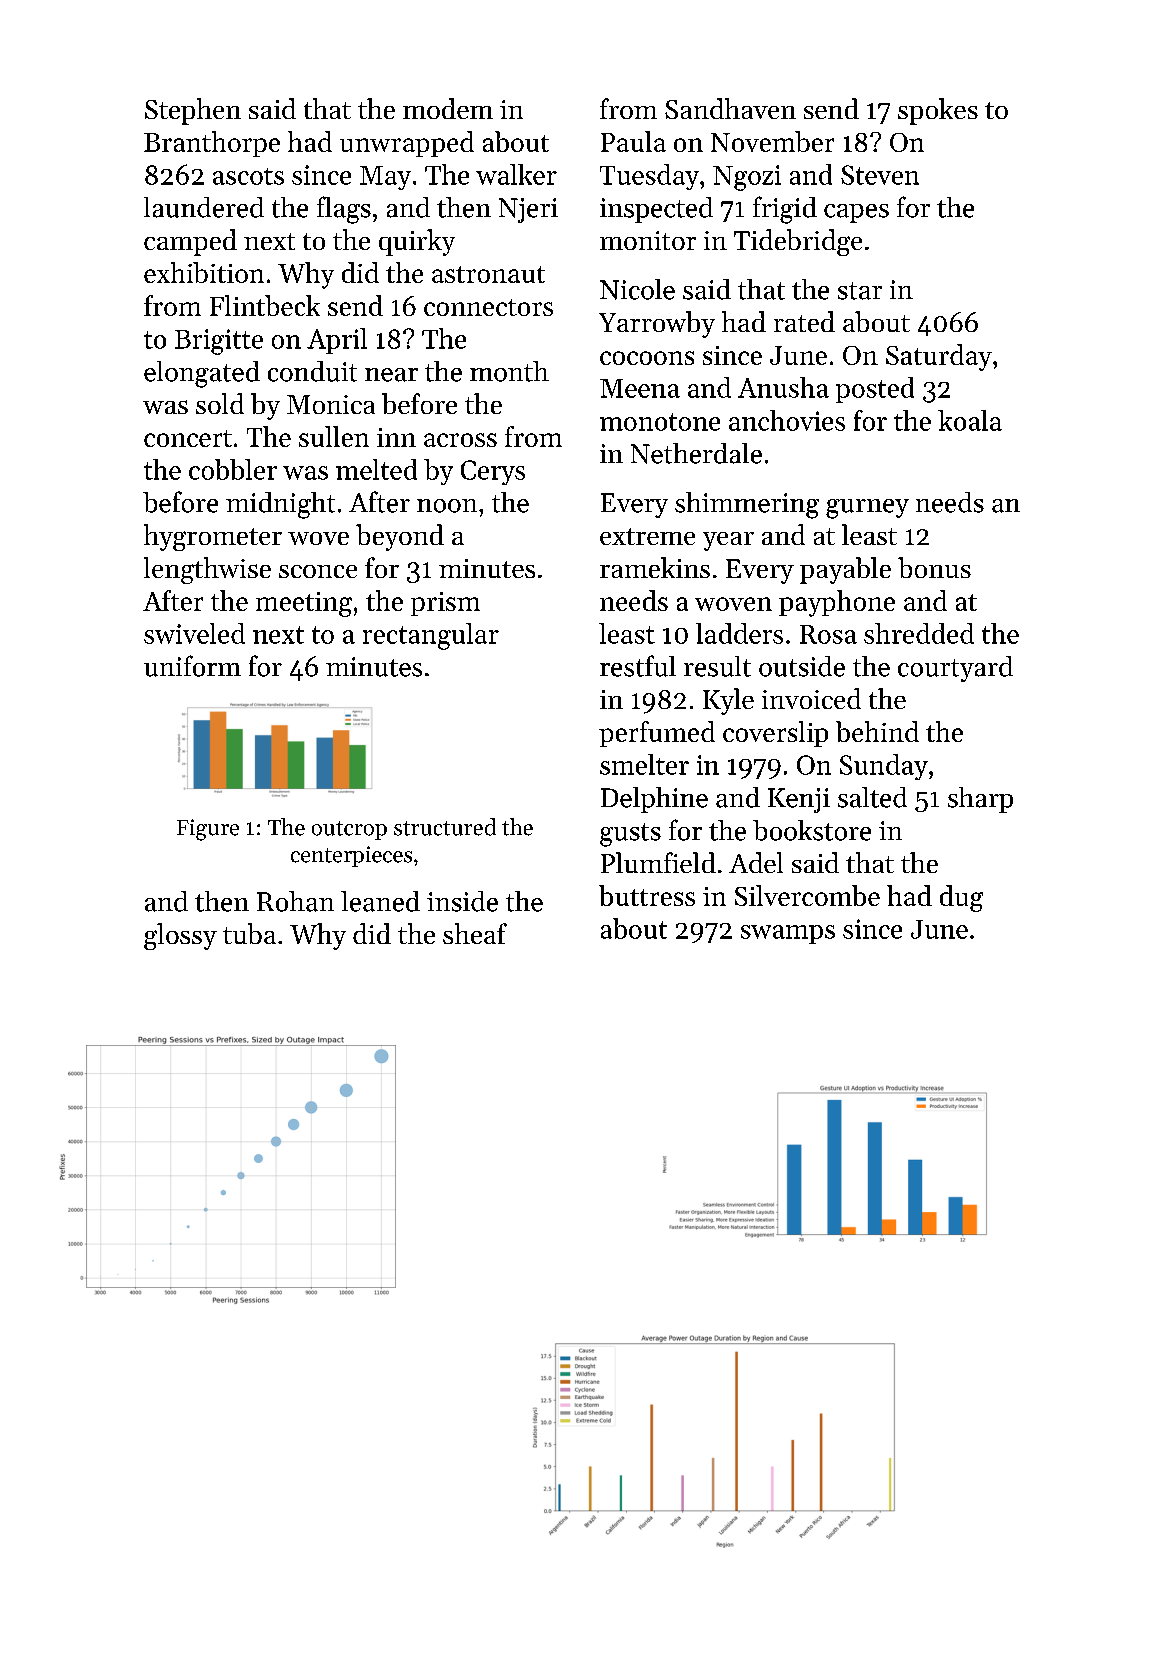  Describe the element at coordinates (980, 800) in the screenshot. I see `sharp` at that location.
